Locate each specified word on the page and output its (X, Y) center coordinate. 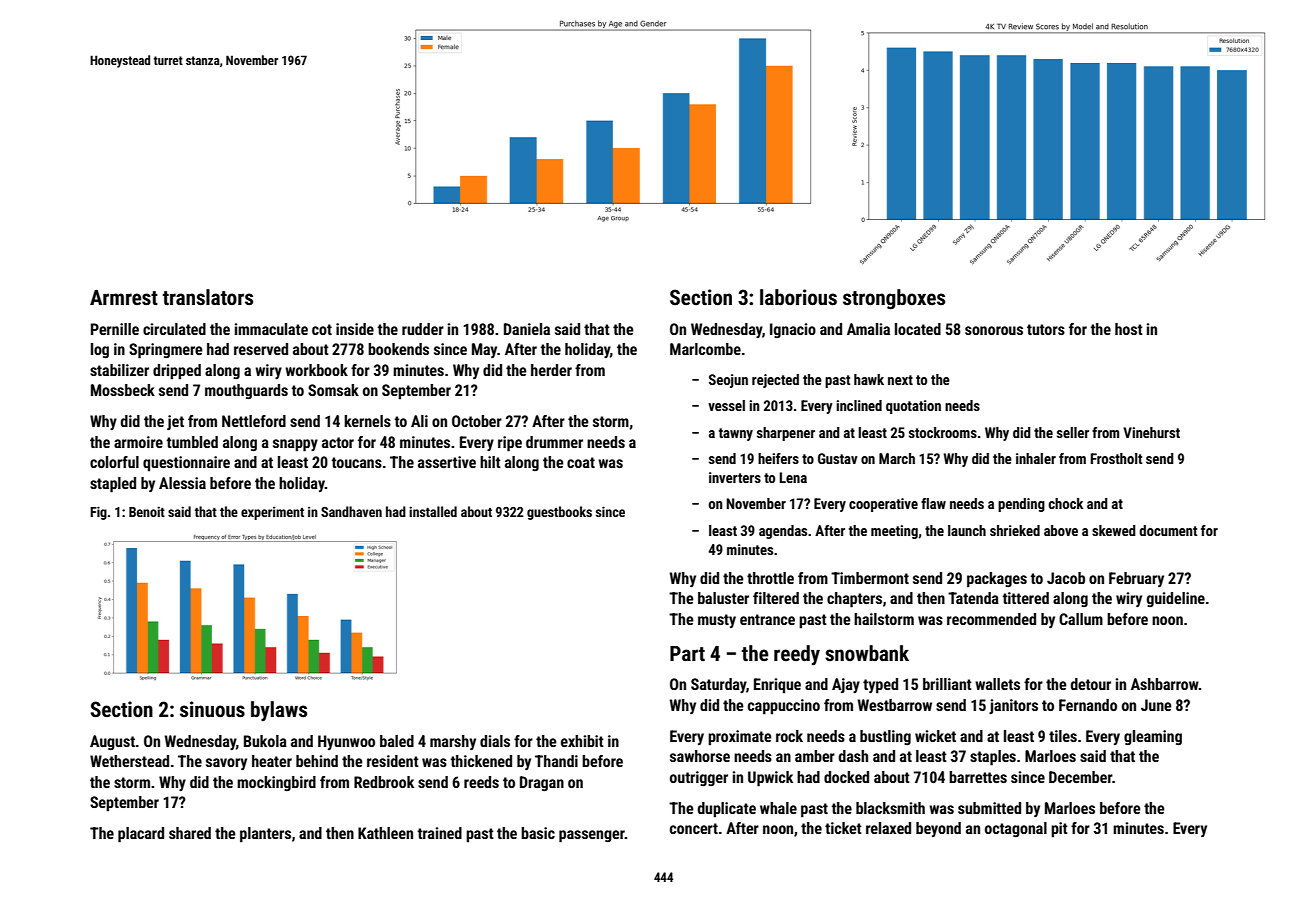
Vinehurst (1151, 432)
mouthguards (246, 391)
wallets (997, 684)
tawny (736, 434)
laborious (798, 297)
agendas (783, 532)
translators (208, 297)
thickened (481, 761)
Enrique (777, 685)
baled (397, 741)
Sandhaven (351, 511)
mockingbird (276, 783)
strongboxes (894, 299)
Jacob (1066, 578)
